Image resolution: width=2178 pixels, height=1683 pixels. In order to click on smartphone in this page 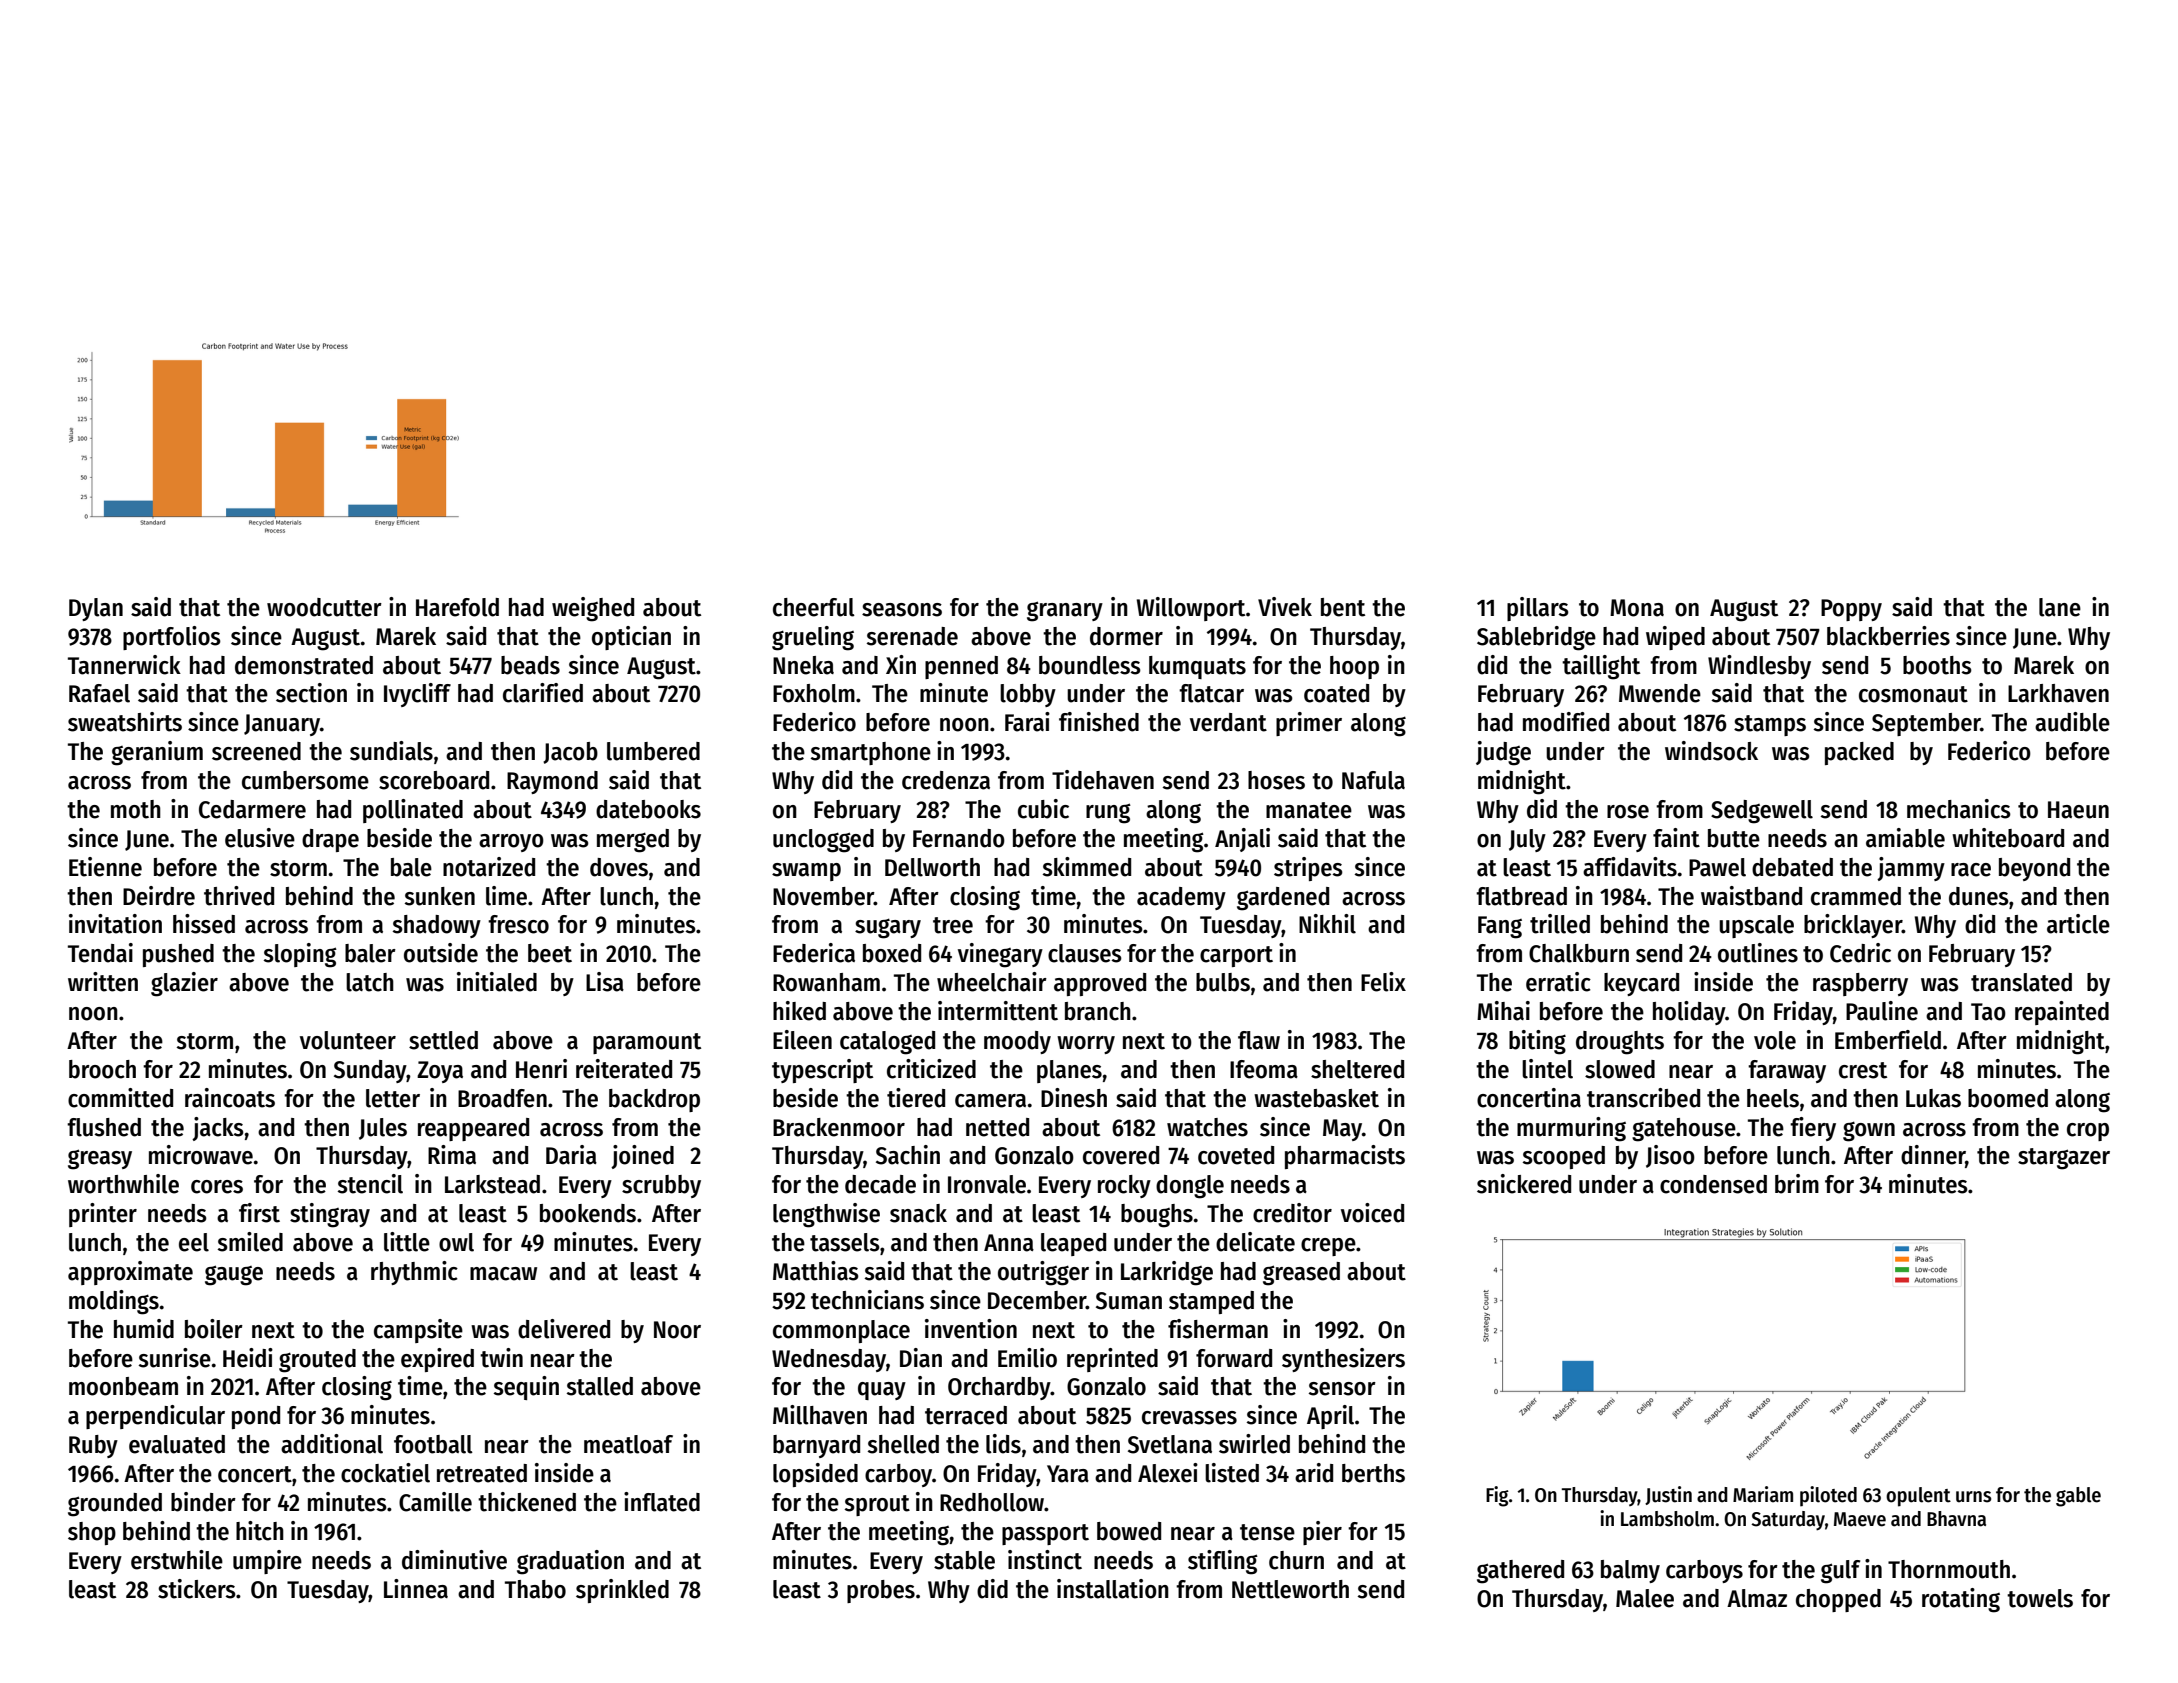, I will do `click(870, 753)`.
